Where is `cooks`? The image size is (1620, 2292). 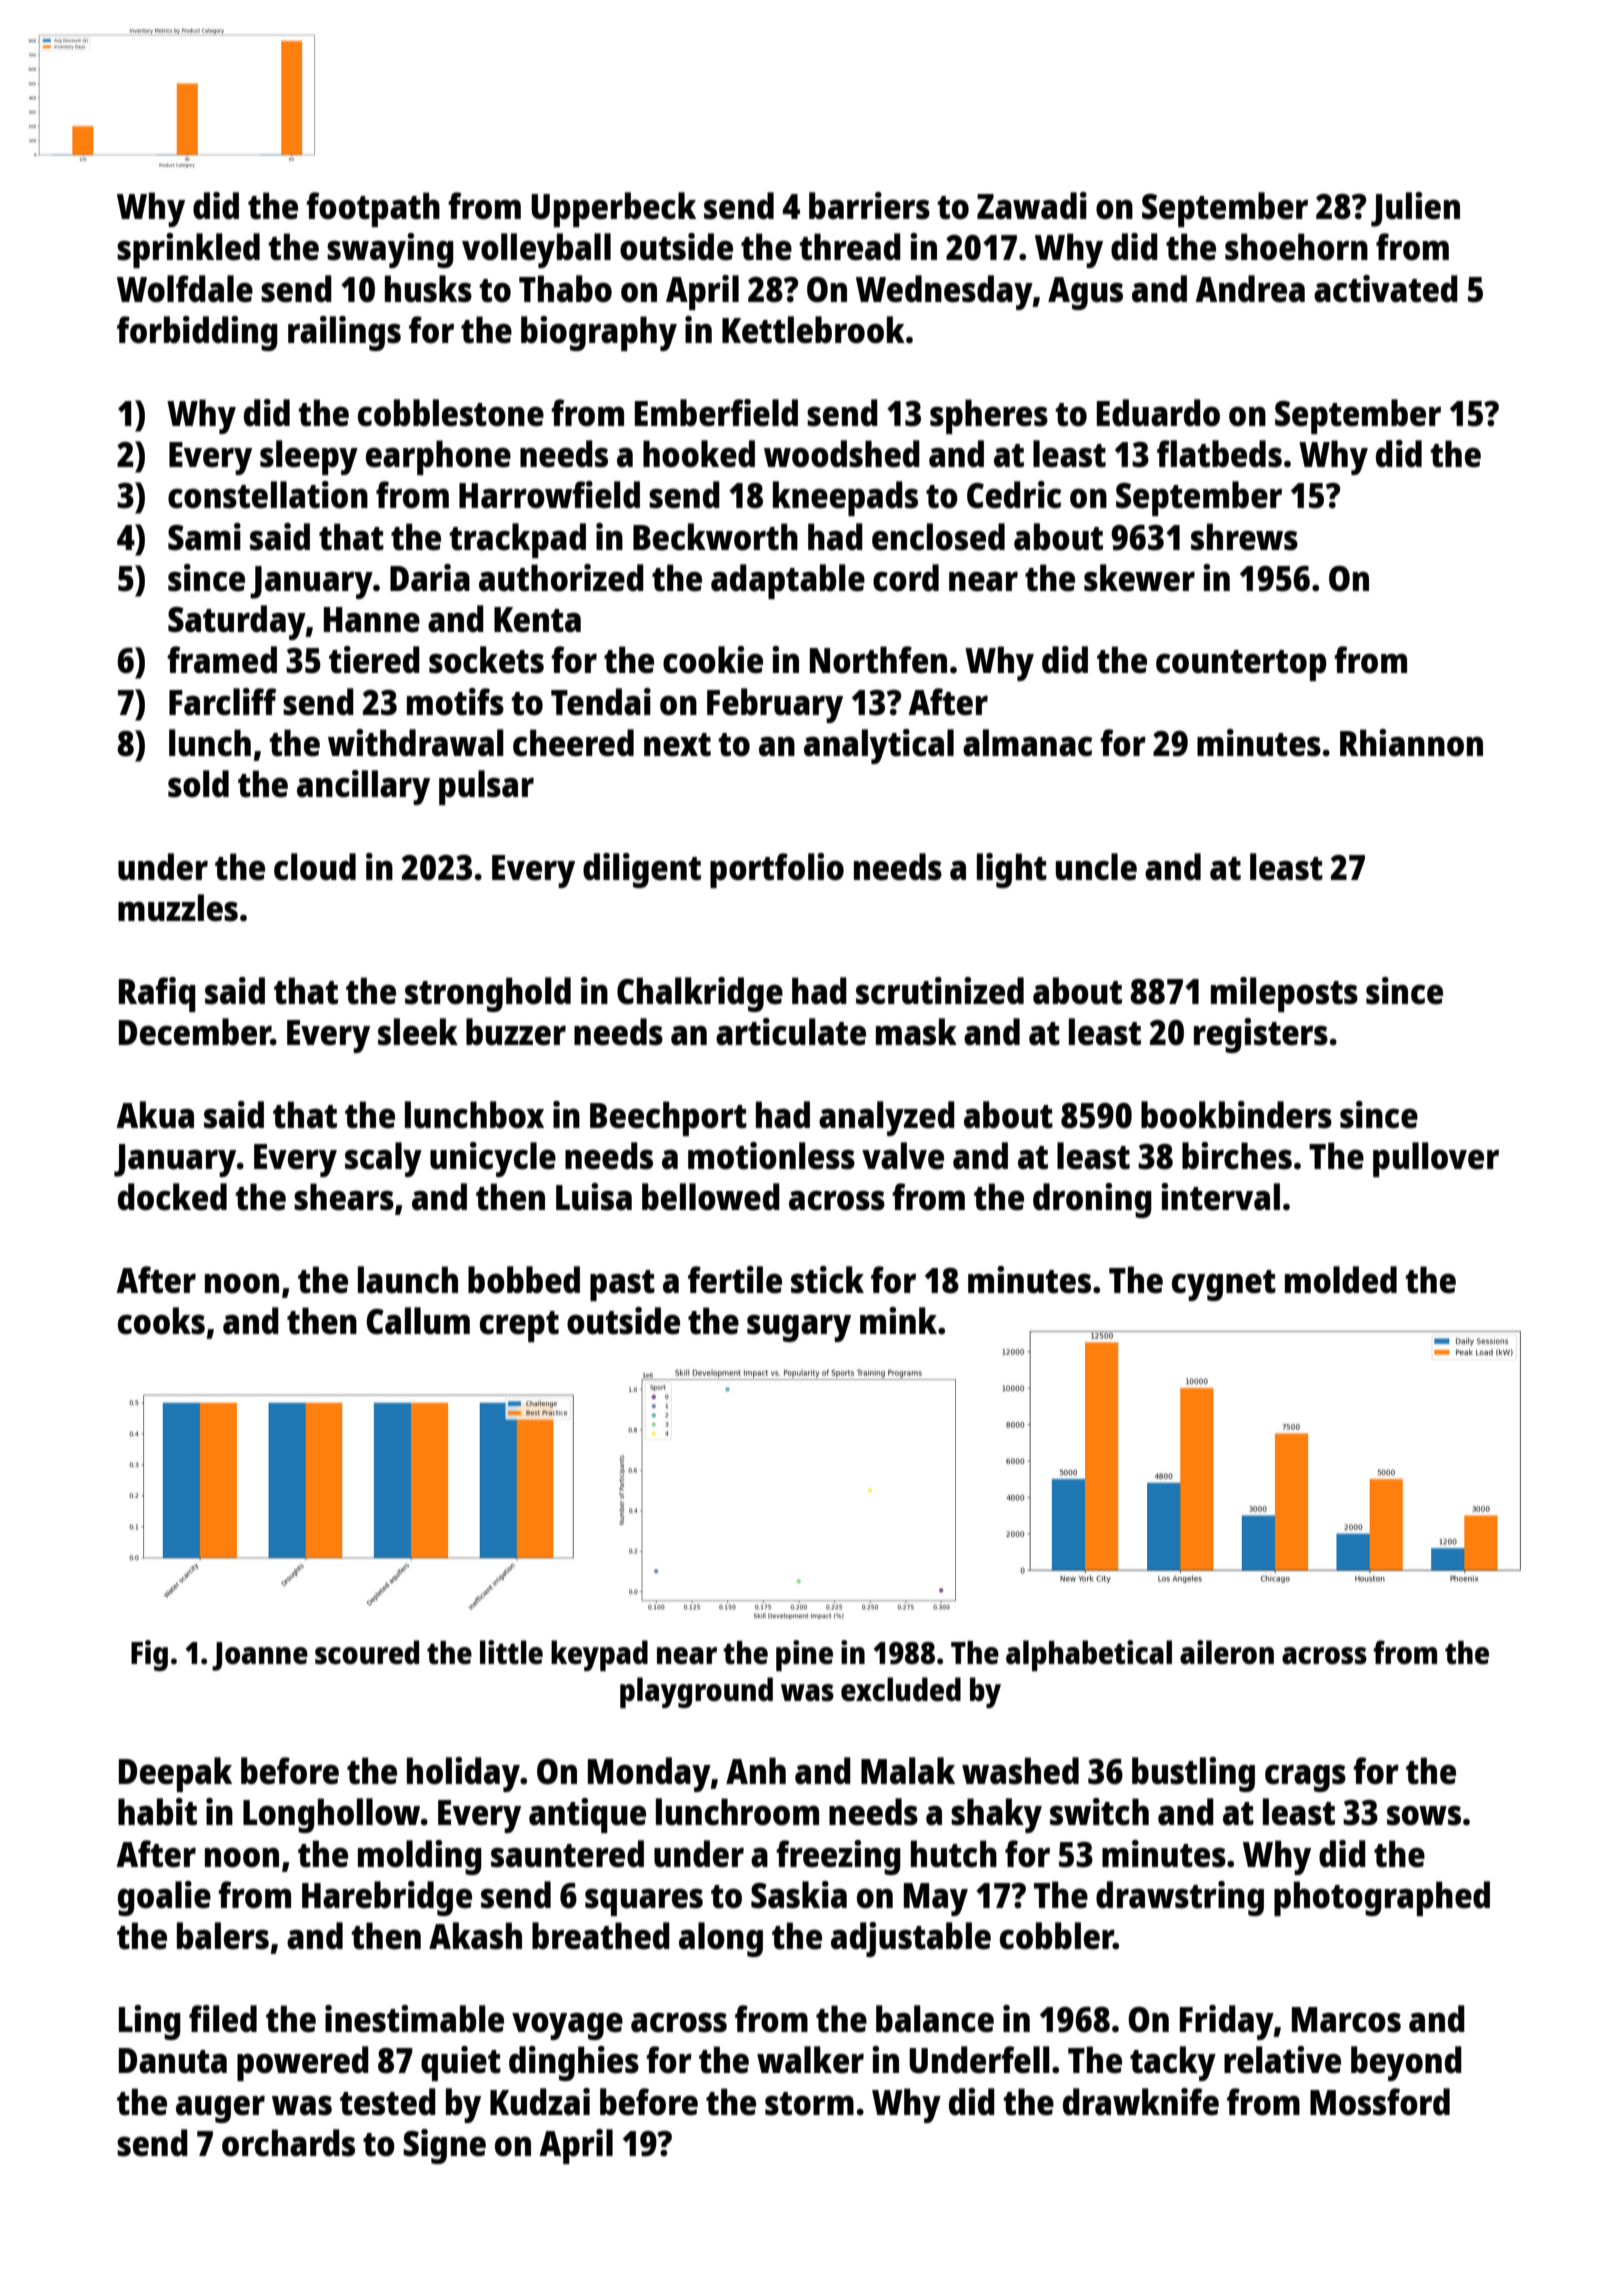
cooks is located at coordinates (161, 1321).
